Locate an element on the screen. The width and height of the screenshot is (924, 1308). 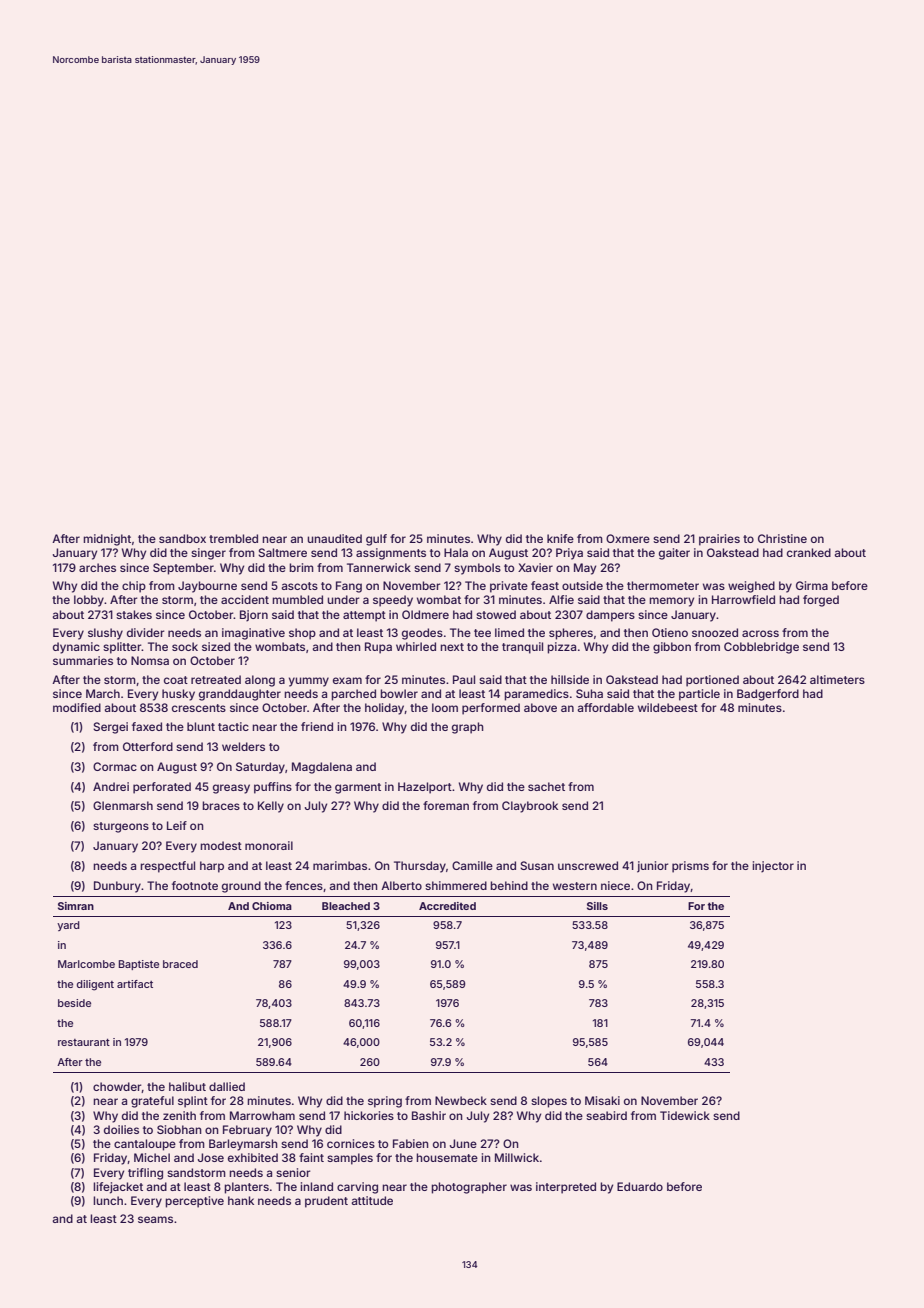
injector is located at coordinates (773, 867).
